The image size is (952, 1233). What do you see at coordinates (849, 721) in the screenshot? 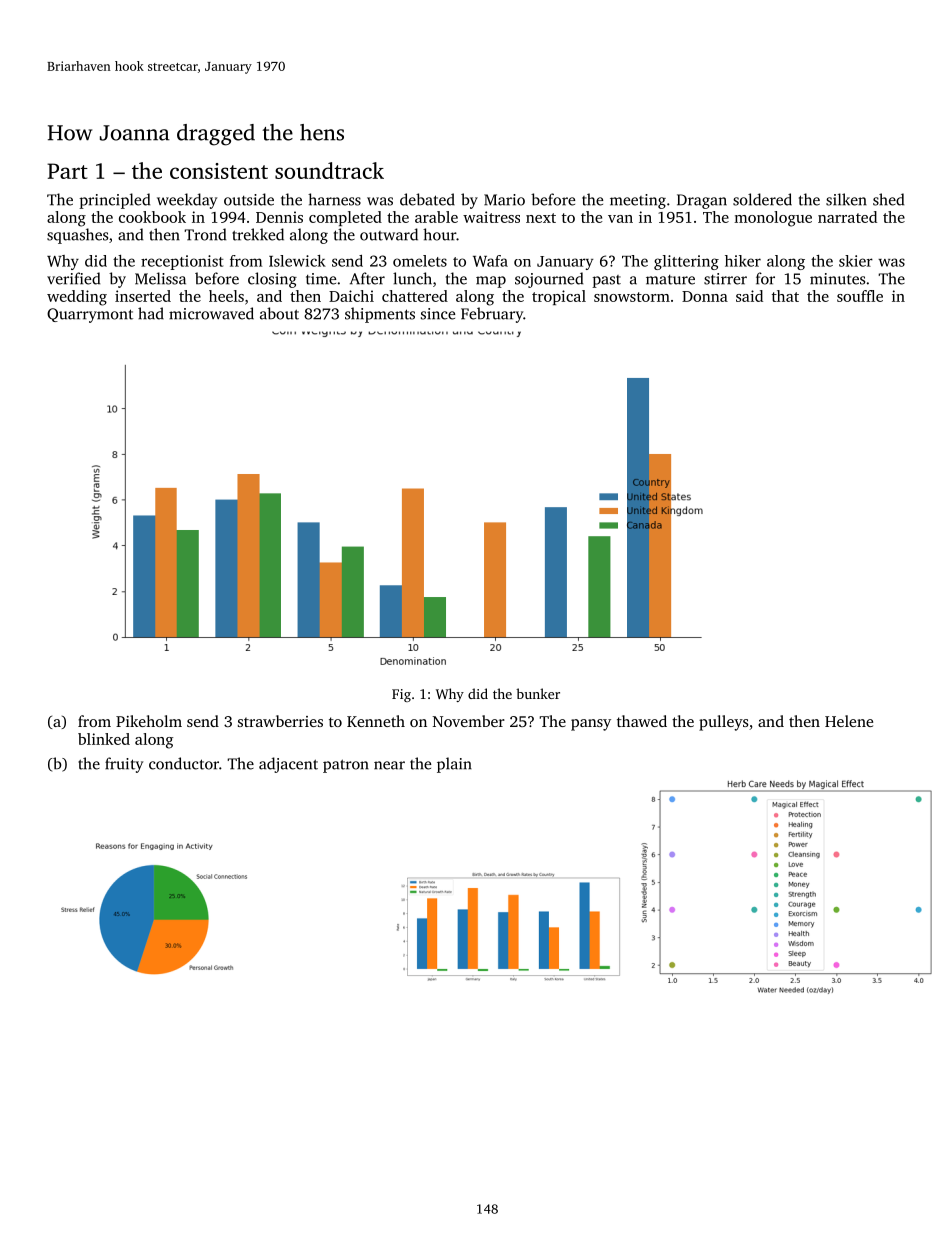
I see `Helene` at bounding box center [849, 721].
